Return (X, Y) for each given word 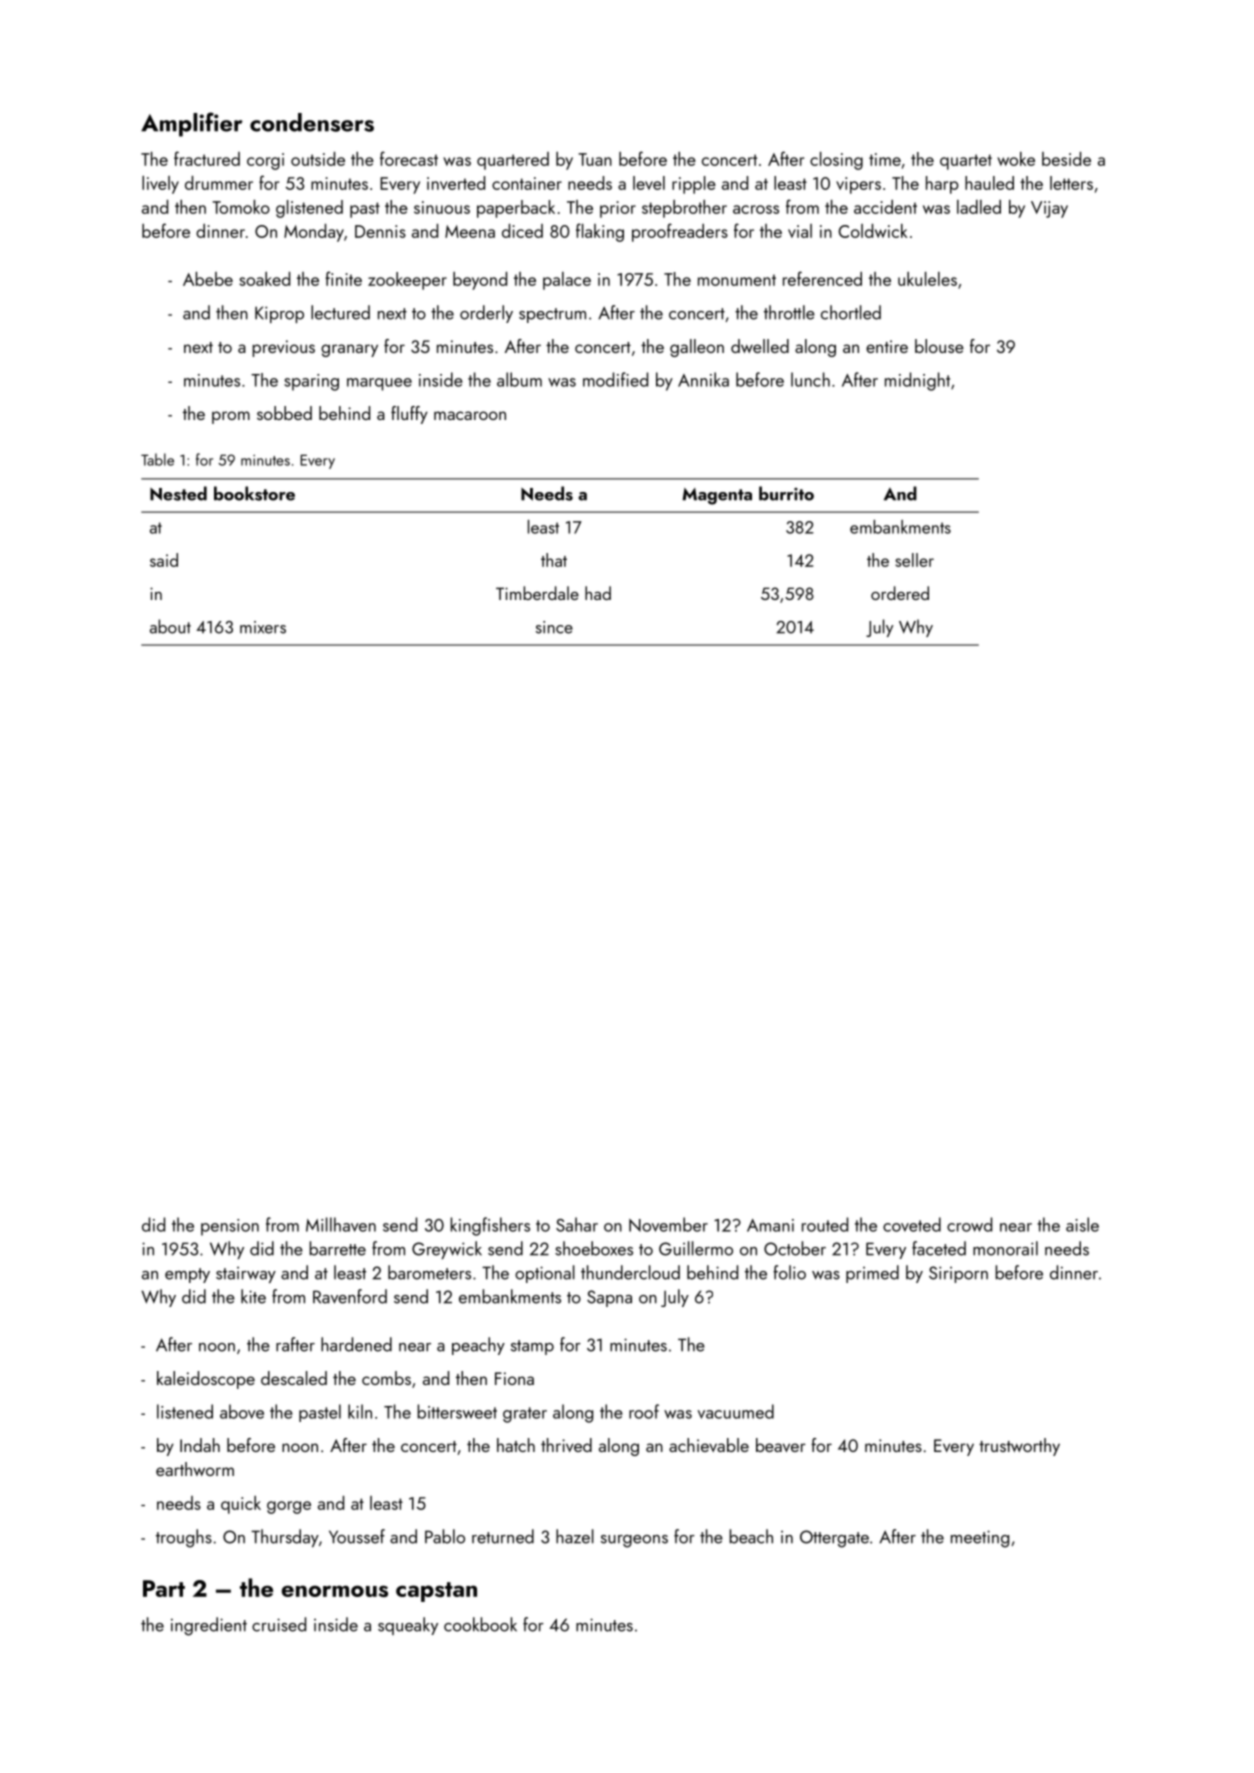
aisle (1082, 1224)
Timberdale (537, 593)
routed (825, 1224)
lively (160, 185)
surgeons (634, 1541)
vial (800, 231)
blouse (939, 346)
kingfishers (490, 1226)
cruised (279, 1624)
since (554, 627)
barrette (337, 1248)
